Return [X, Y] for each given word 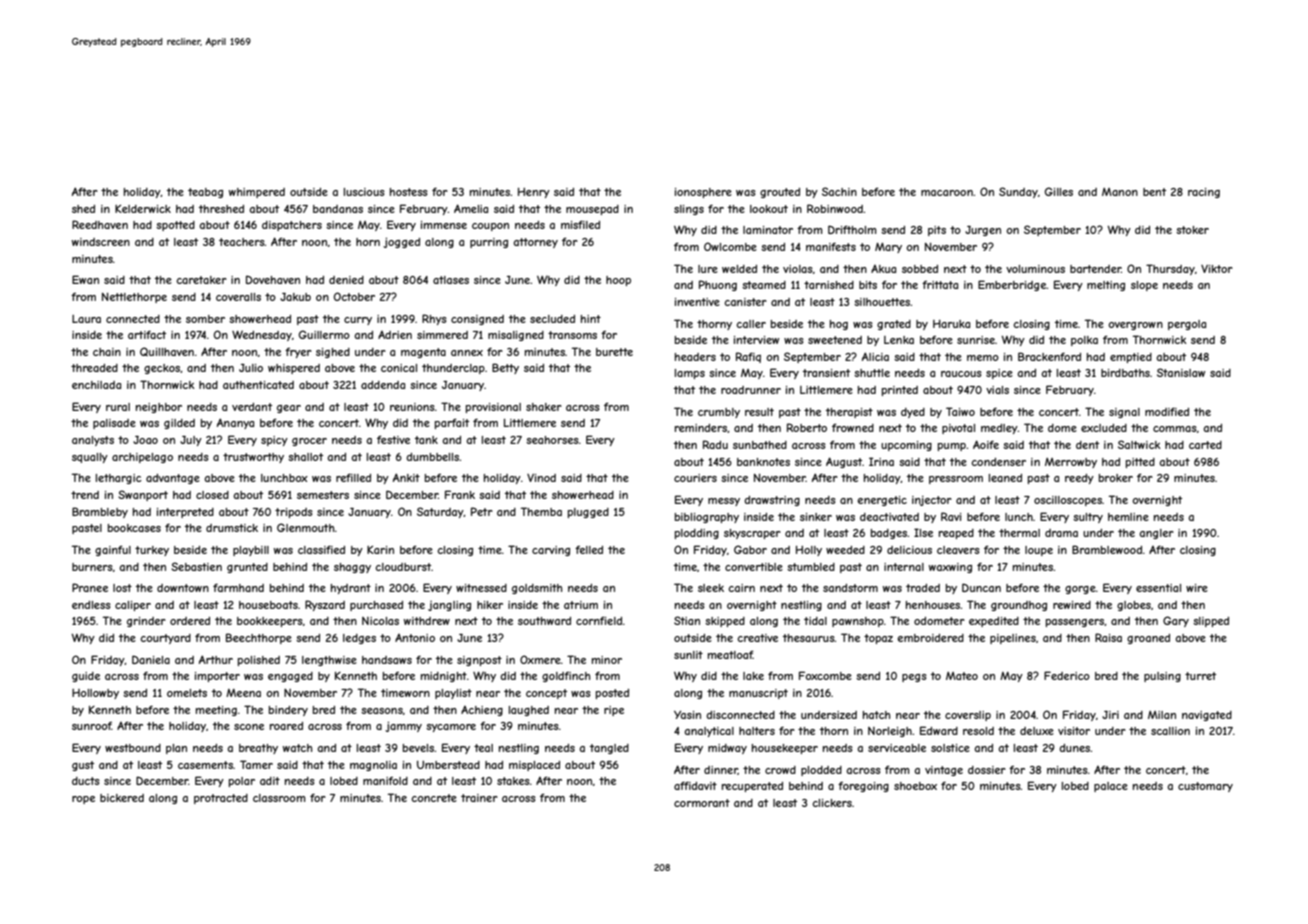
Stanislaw [1181, 372]
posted [612, 694]
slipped [1211, 622]
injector [932, 501]
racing [1204, 193]
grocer [309, 442]
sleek [711, 588]
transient [826, 373]
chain [107, 352]
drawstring [772, 501]
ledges [359, 639]
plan [176, 749]
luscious [364, 192]
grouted [780, 193]
